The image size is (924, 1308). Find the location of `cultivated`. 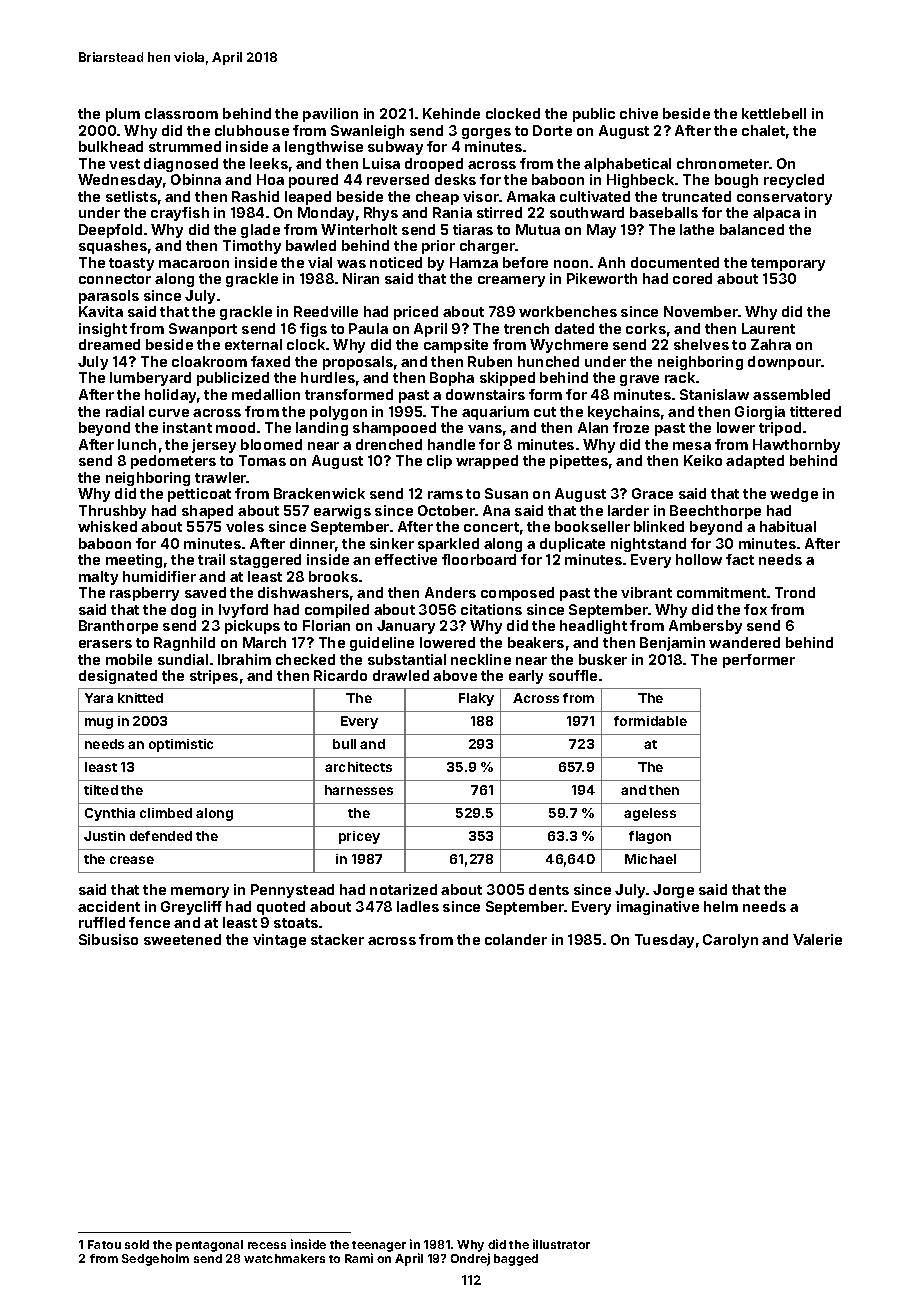

cultivated is located at coordinates (595, 196).
